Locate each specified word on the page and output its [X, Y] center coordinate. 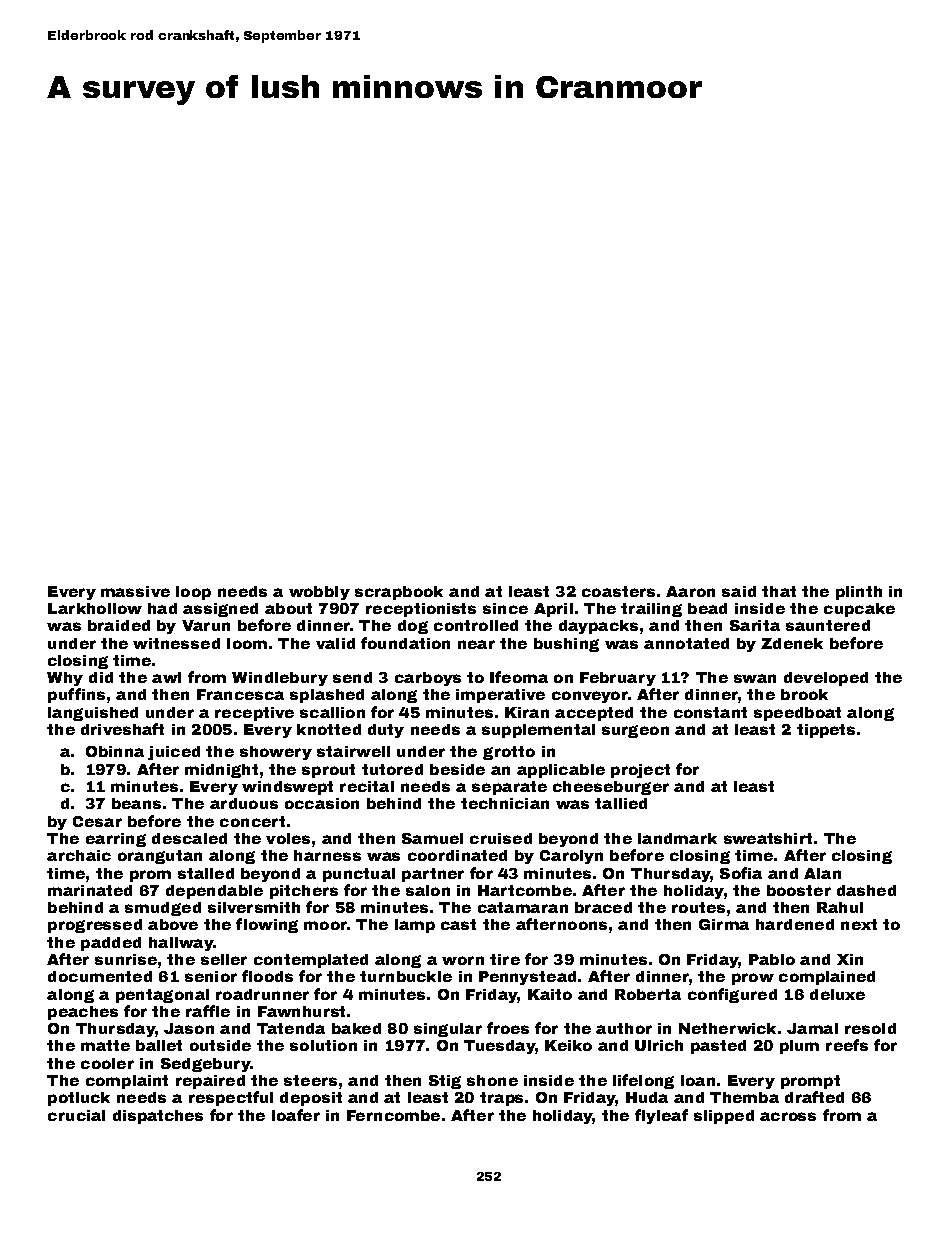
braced [603, 907]
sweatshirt [768, 838]
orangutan [160, 857]
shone [492, 1080]
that [779, 591]
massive [135, 591]
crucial [76, 1115]
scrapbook [399, 593]
